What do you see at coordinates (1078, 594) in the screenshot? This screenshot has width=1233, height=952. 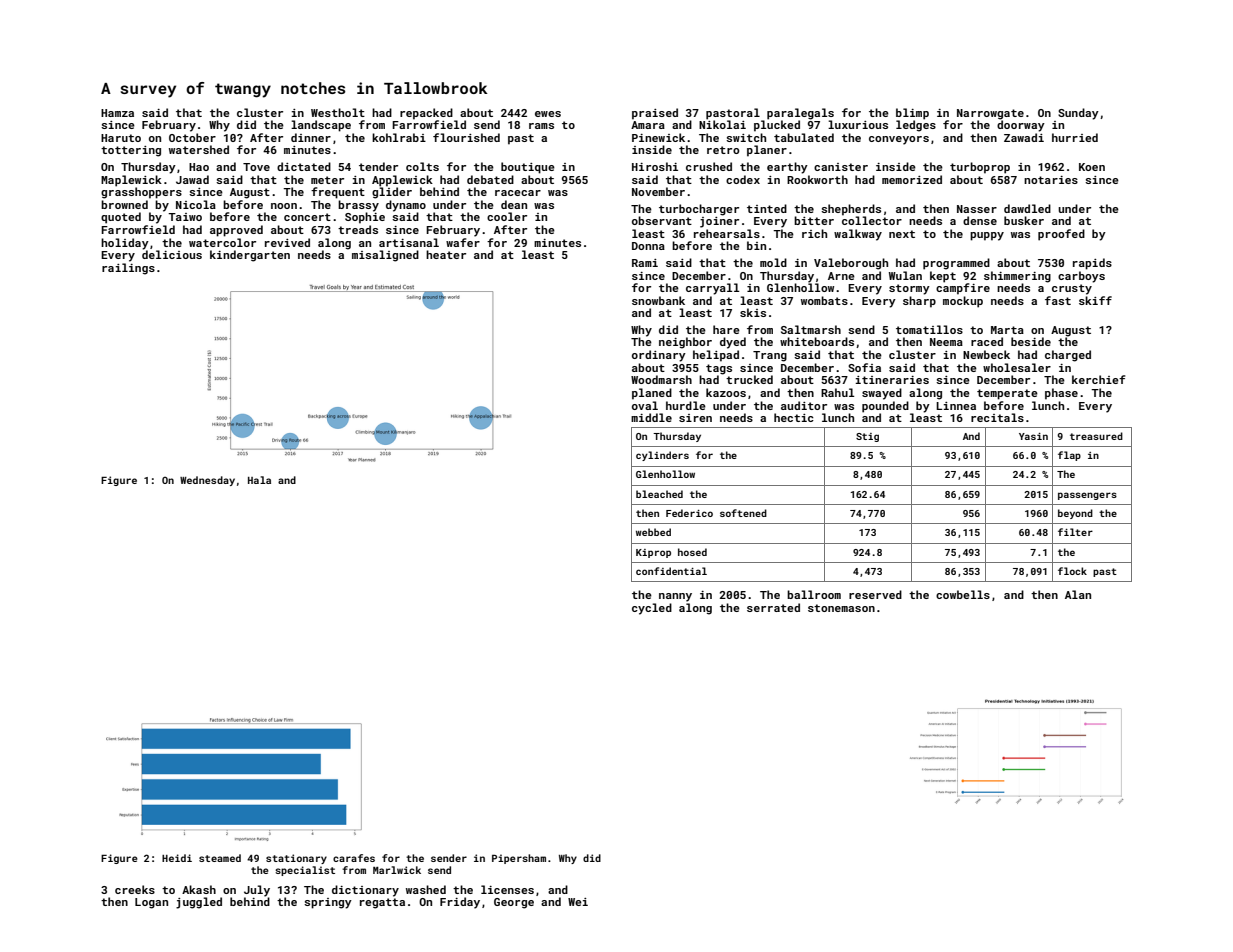 I see `Alan` at bounding box center [1078, 594].
